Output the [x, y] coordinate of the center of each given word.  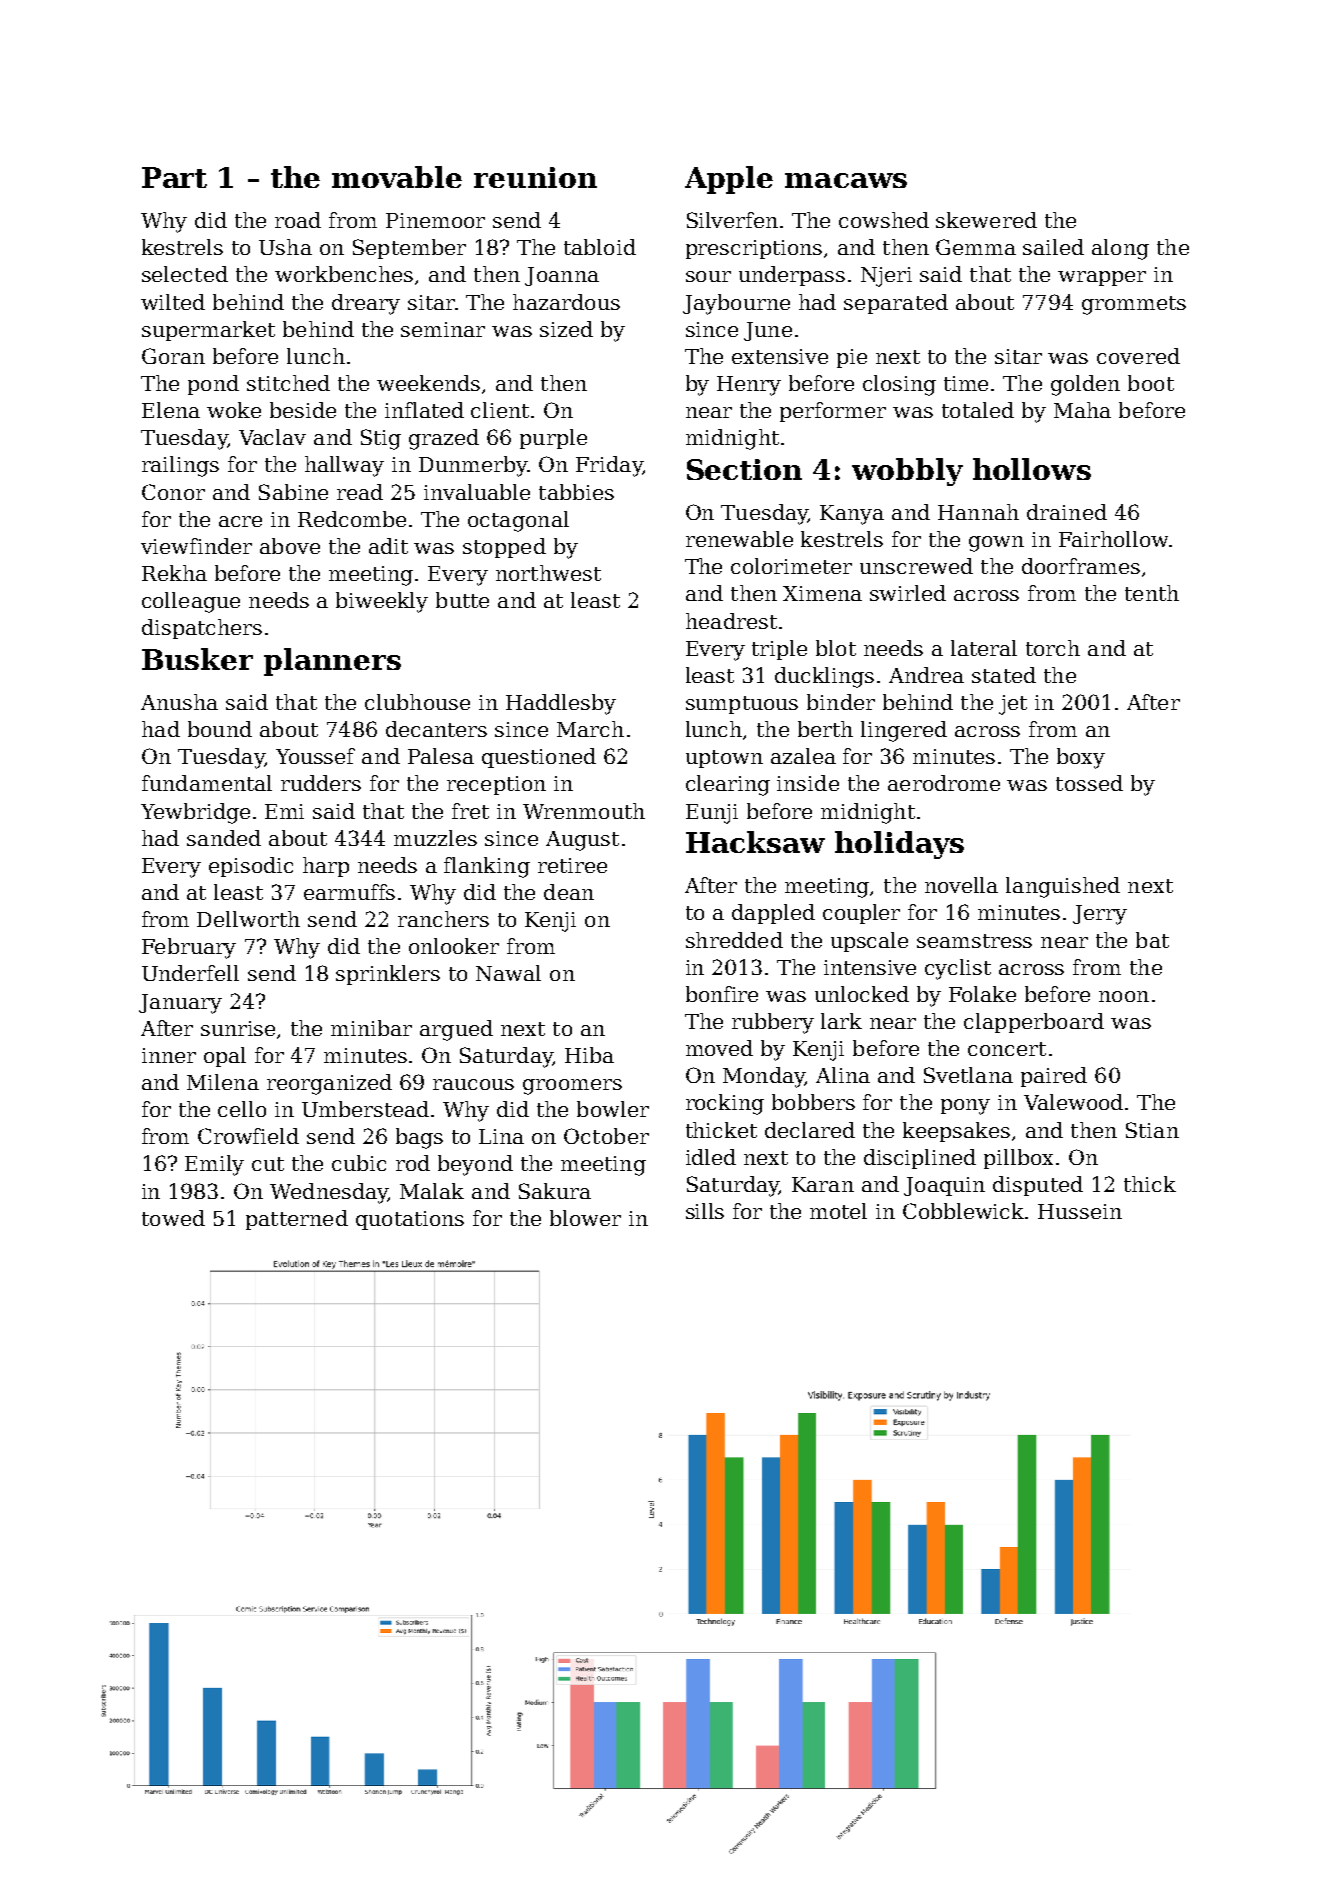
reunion [535, 177]
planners [332, 662]
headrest [731, 621]
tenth [1152, 593]
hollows [1032, 469]
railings [180, 466]
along [1120, 249]
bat [1152, 940]
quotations [410, 1220]
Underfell [190, 973]
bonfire [722, 994]
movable [397, 177]
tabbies [576, 492]
